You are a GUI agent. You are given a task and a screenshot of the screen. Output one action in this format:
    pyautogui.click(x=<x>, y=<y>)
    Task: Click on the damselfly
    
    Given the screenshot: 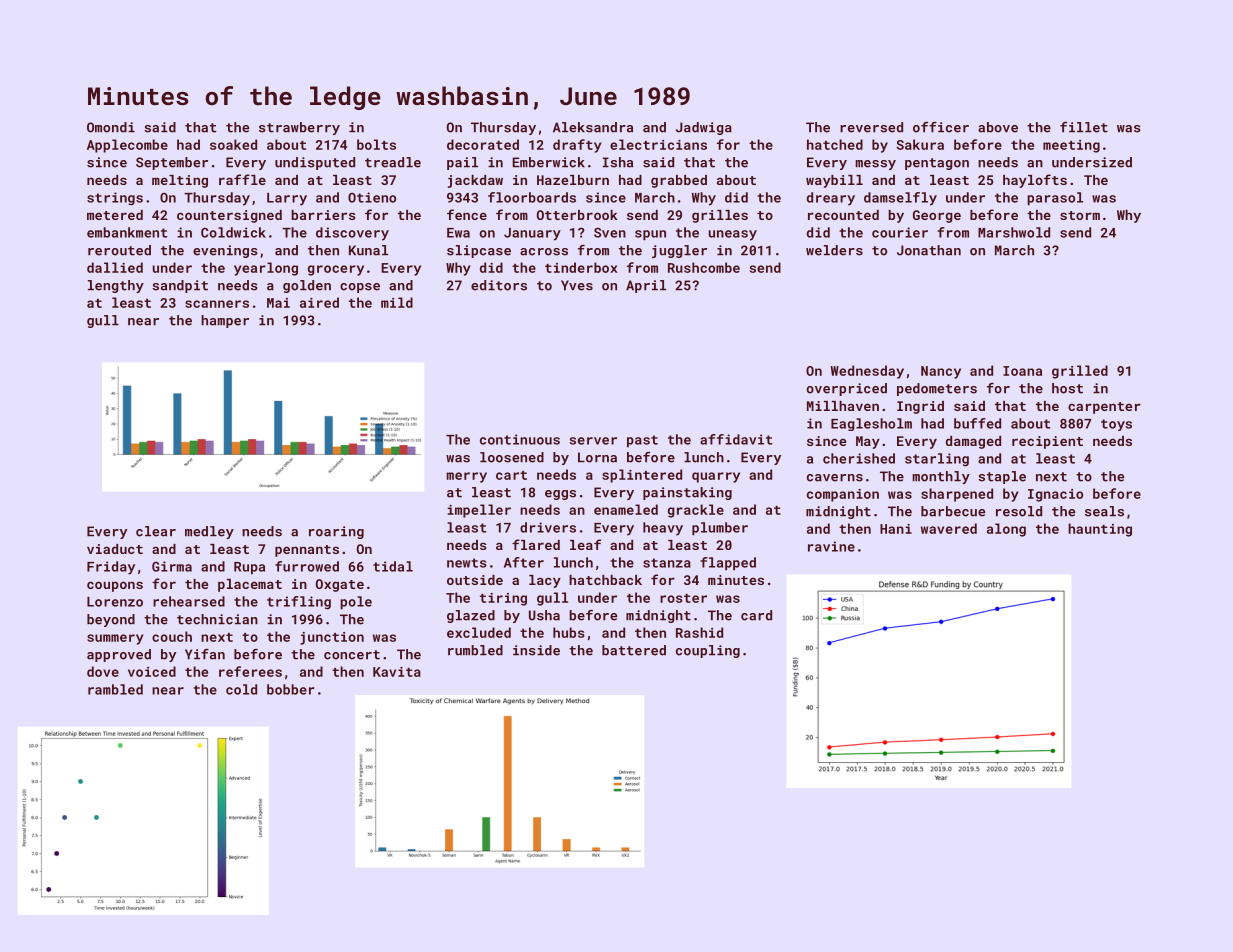 What is the action you would take?
    pyautogui.click(x=900, y=199)
